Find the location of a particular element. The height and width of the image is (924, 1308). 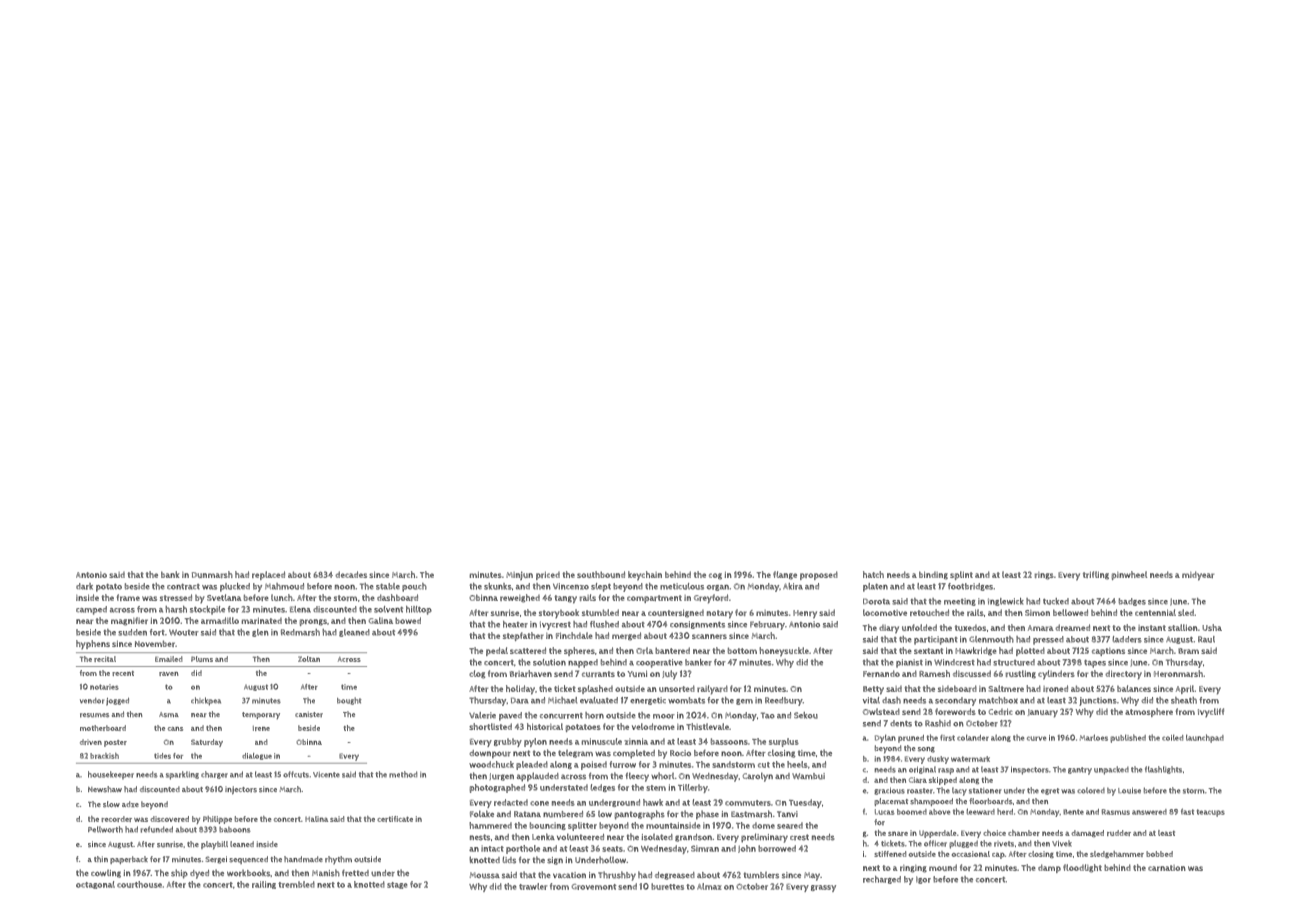

octagonal is located at coordinates (95, 885).
